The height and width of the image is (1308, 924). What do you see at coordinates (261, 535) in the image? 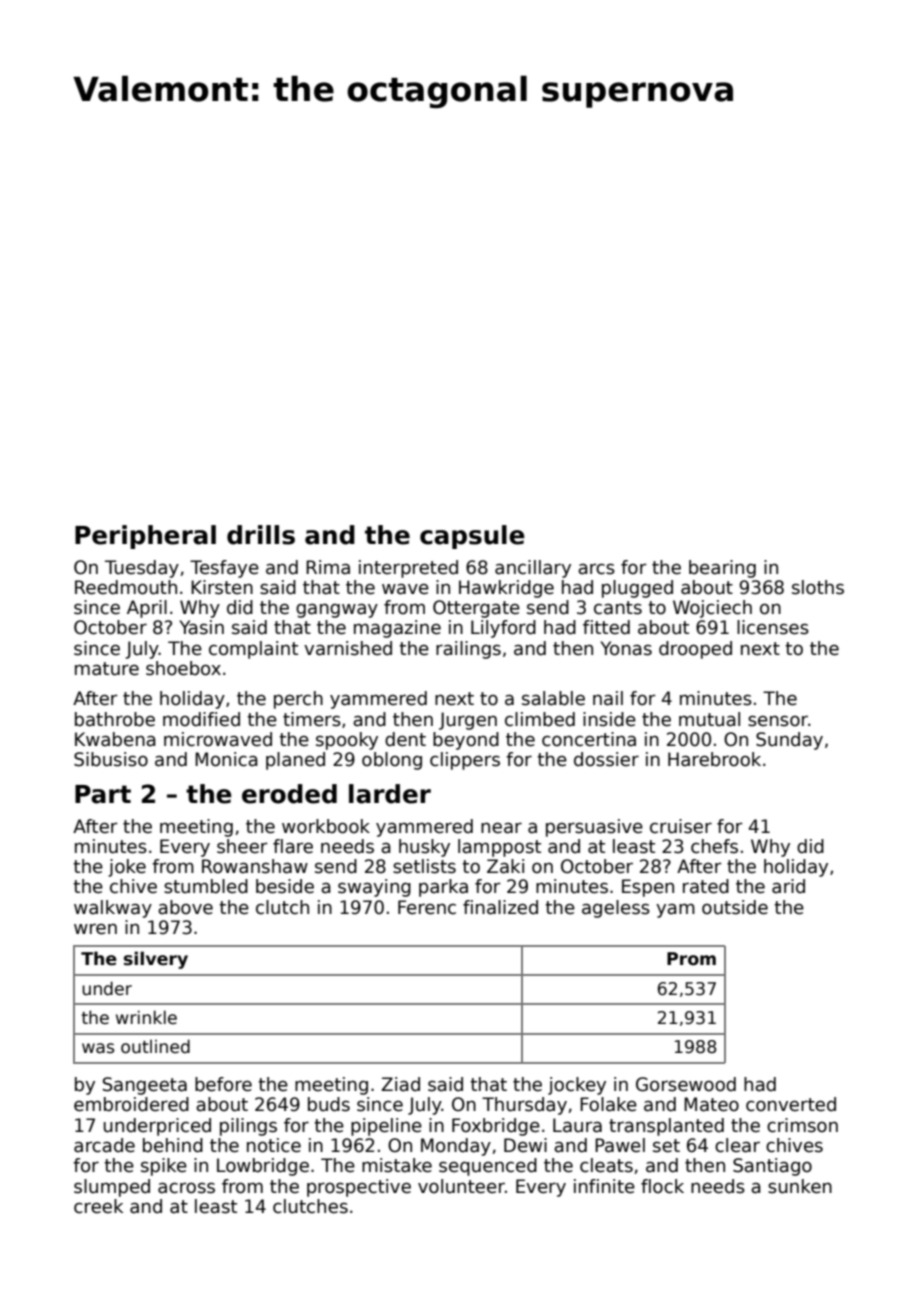
I see `drills` at bounding box center [261, 535].
